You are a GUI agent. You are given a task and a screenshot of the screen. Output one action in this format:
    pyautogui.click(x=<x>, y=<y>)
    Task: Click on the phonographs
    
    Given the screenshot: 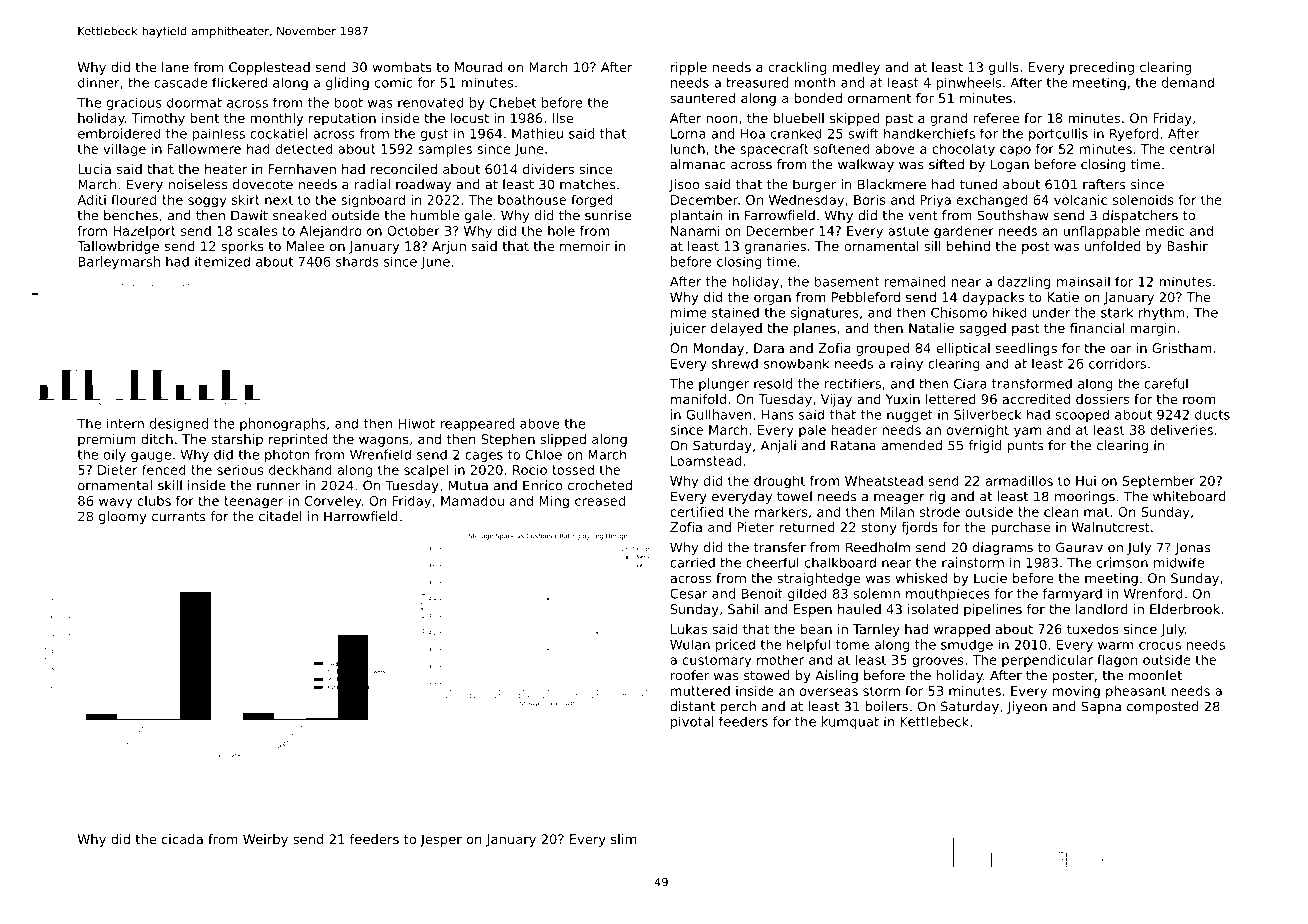 What is the action you would take?
    pyautogui.click(x=283, y=424)
